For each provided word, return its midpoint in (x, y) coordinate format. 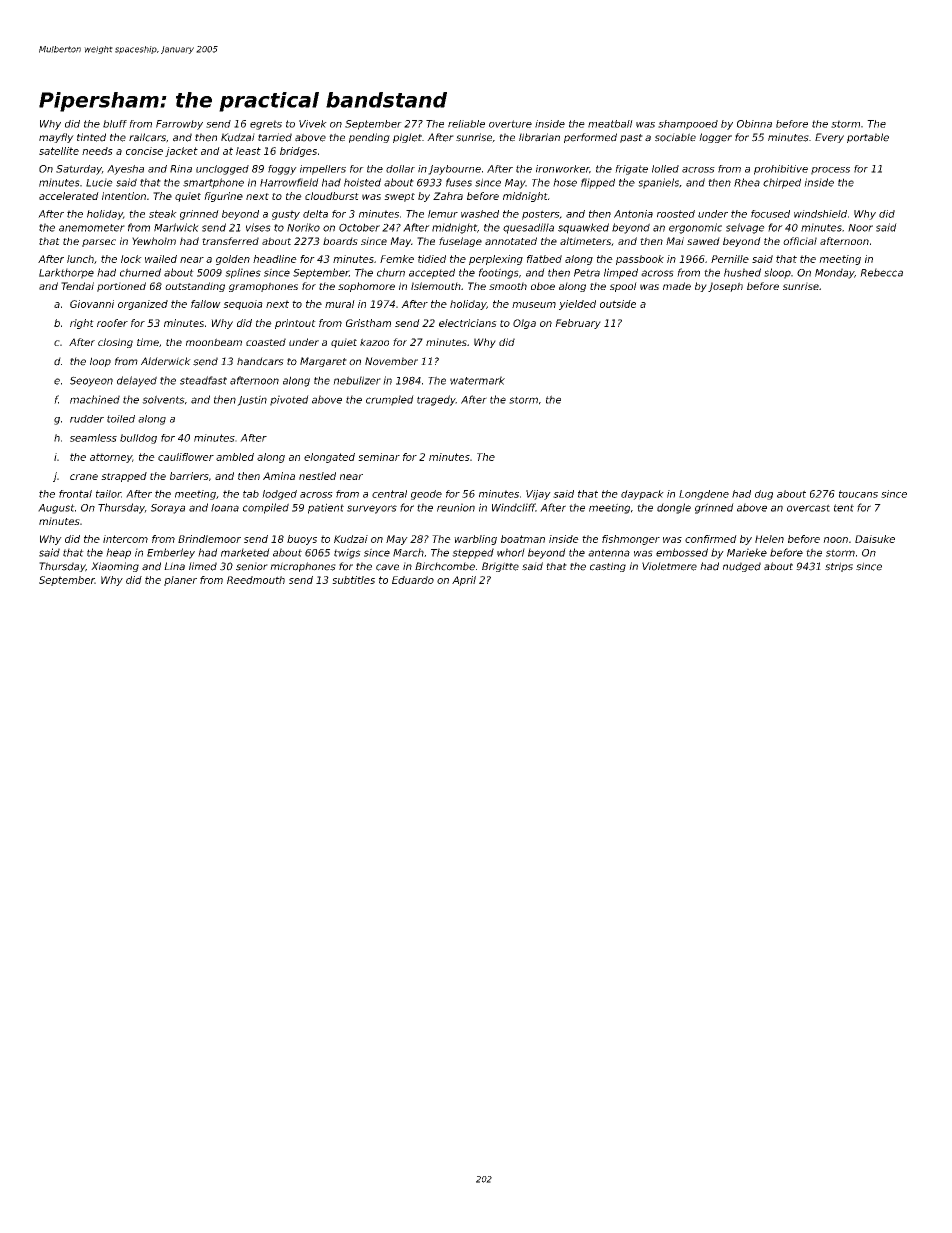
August (56, 509)
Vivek (313, 124)
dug (764, 495)
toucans (858, 494)
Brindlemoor (209, 539)
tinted (91, 137)
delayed (137, 381)
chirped (782, 183)
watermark (477, 380)
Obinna (754, 124)
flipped (598, 183)
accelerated (69, 196)
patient (326, 508)
